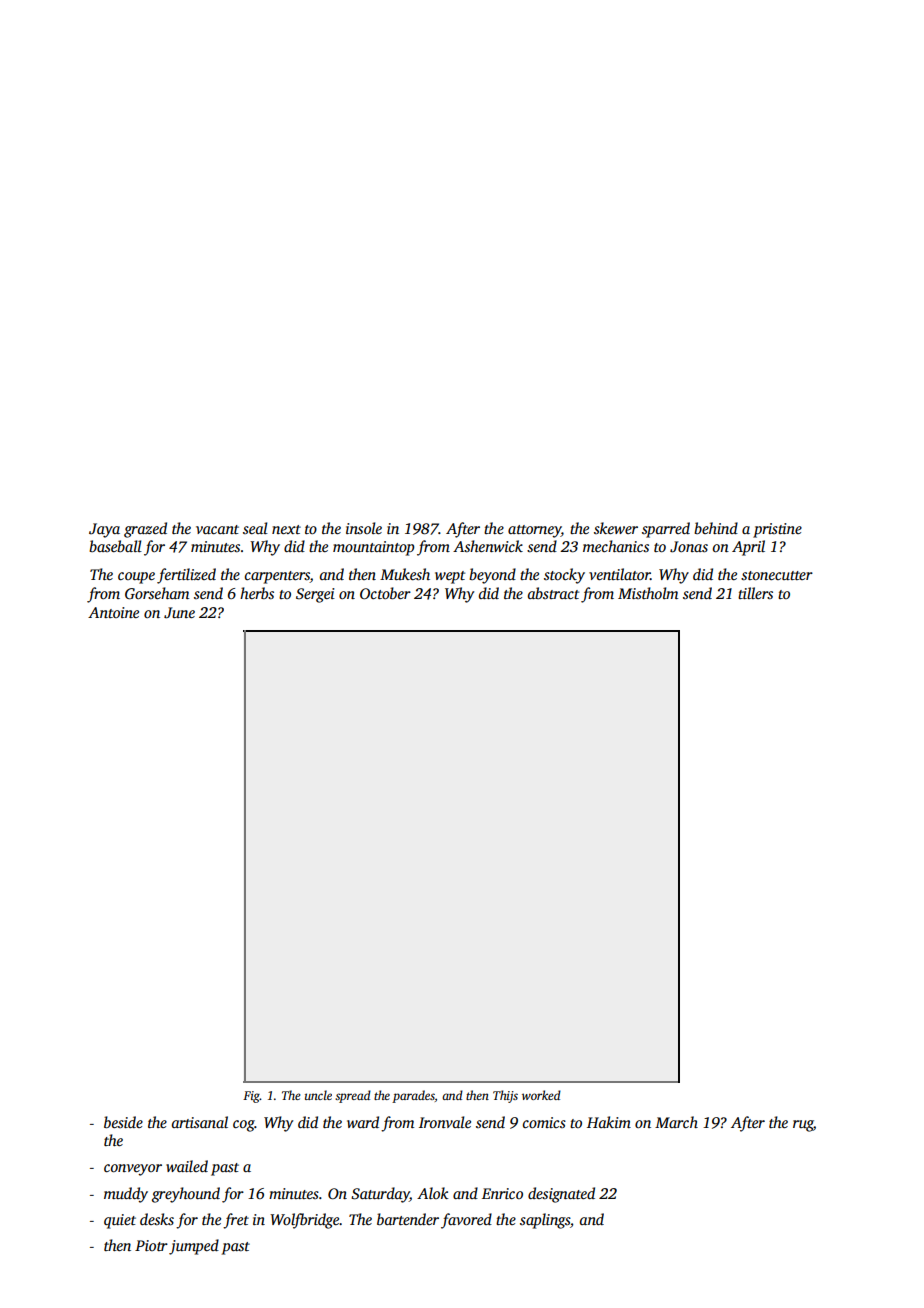 Image resolution: width=924 pixels, height=1308 pixels. I want to click on Fig, so click(251, 1097).
